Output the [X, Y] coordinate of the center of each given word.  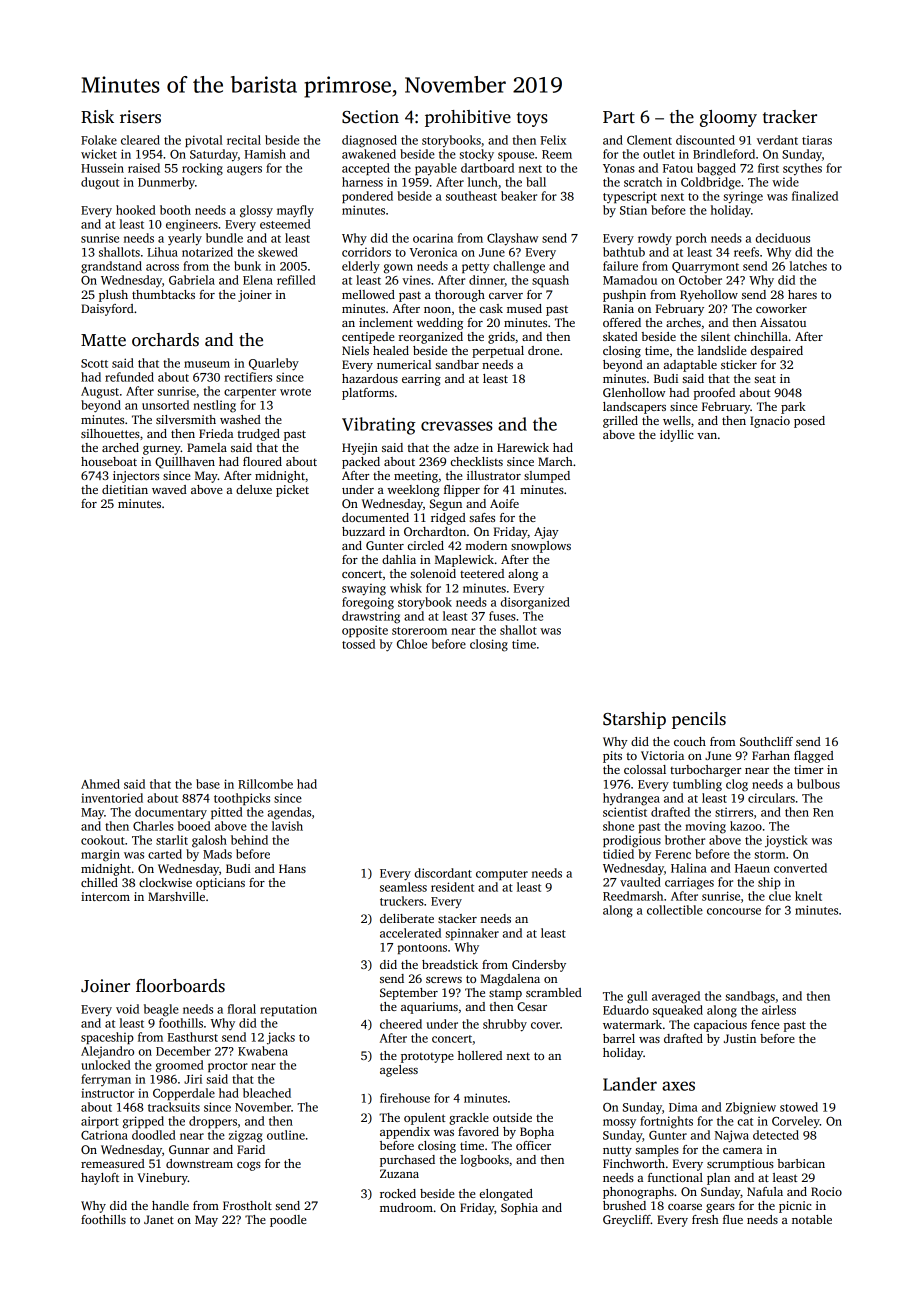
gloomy [728, 118]
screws [444, 980]
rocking [202, 169]
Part [619, 117]
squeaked [678, 1011]
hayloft [100, 1179]
